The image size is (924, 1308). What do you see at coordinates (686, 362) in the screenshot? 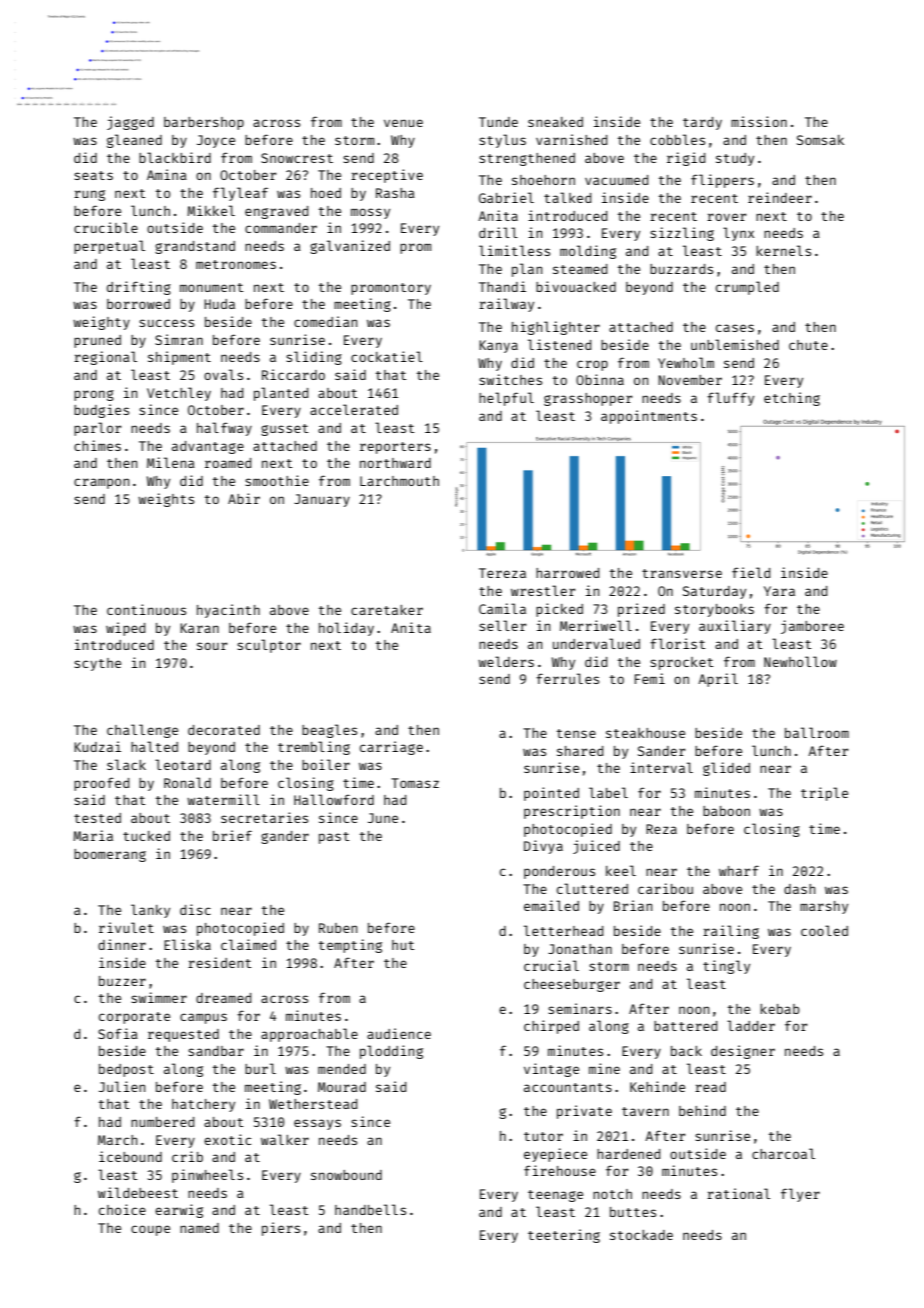
I see `Yewholm` at bounding box center [686, 362].
